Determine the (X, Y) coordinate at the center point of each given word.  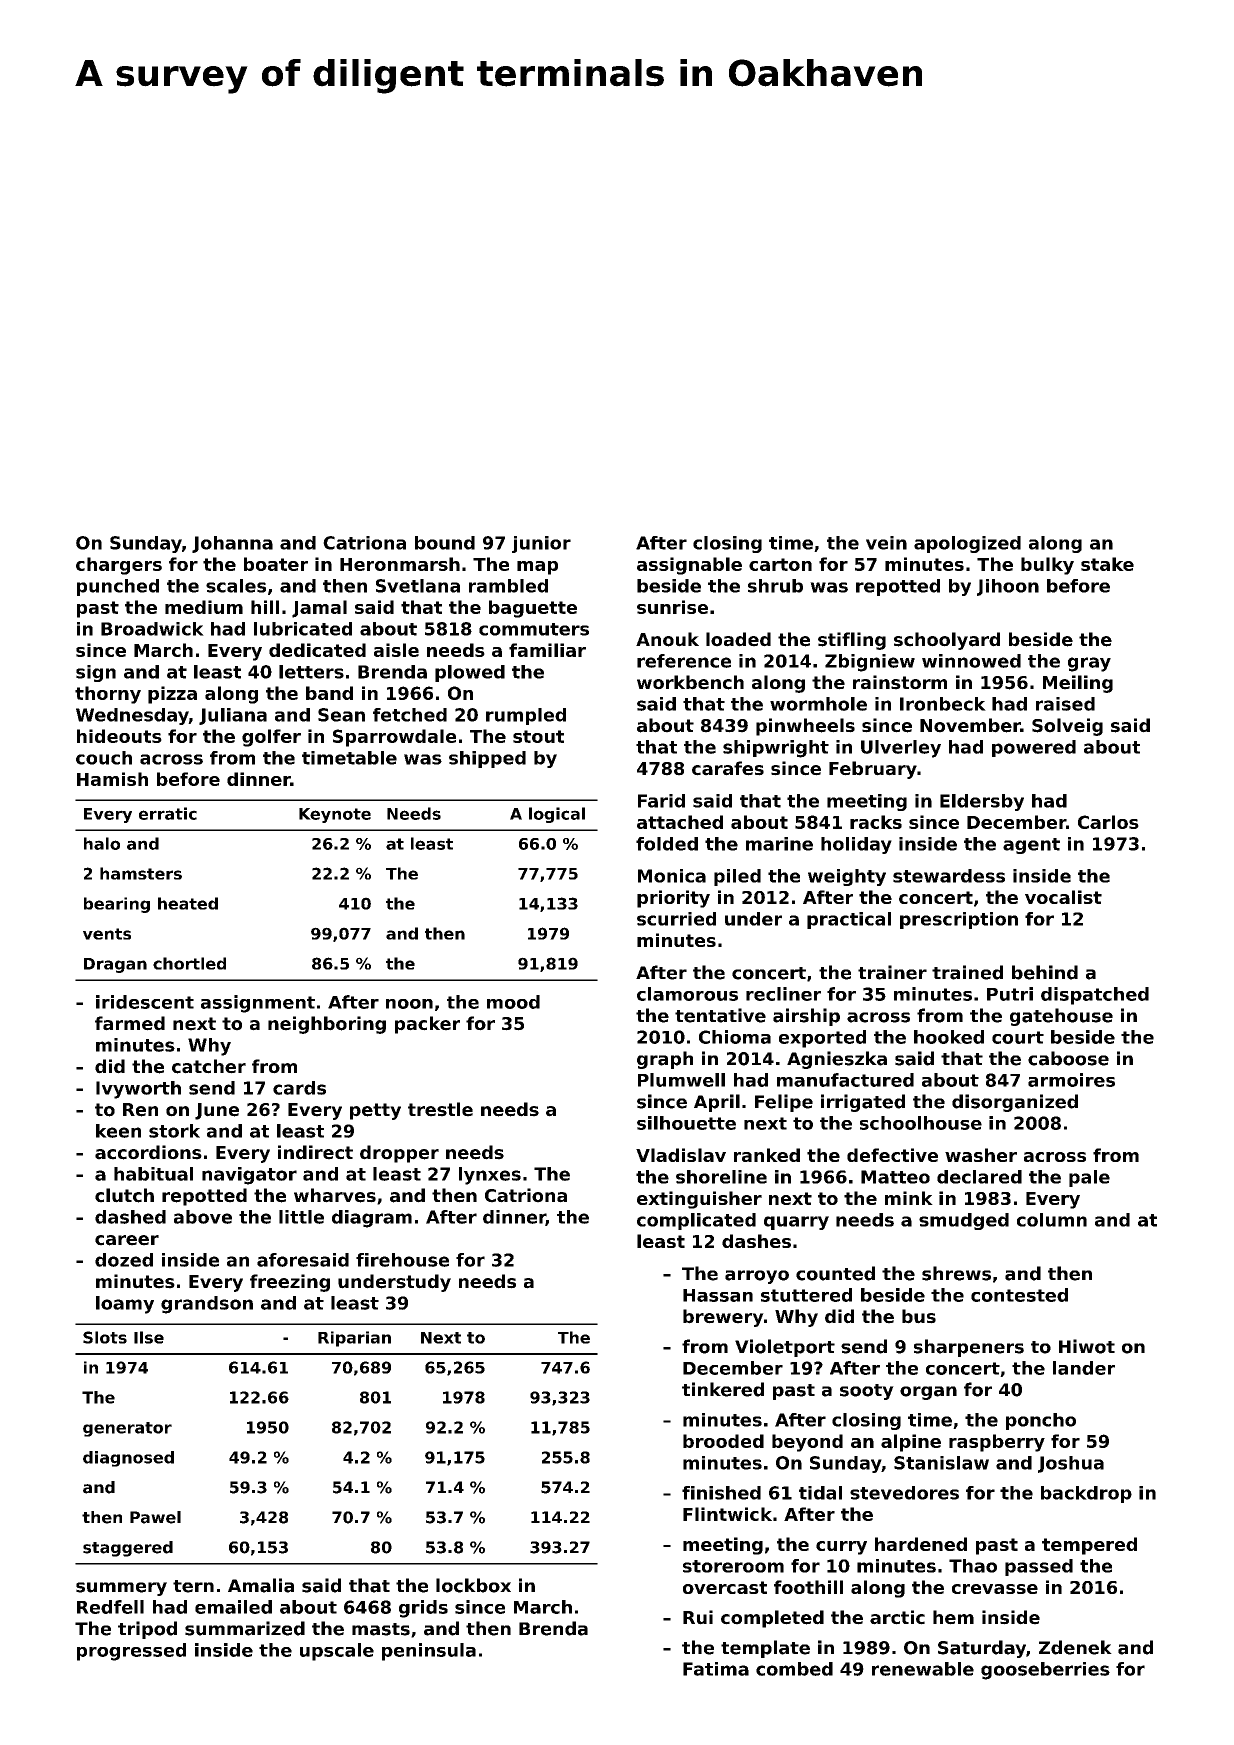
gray (1089, 664)
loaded (738, 639)
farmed (130, 1023)
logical (557, 815)
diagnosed (128, 1459)
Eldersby (982, 802)
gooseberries (1045, 1671)
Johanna (232, 544)
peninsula (429, 1652)
